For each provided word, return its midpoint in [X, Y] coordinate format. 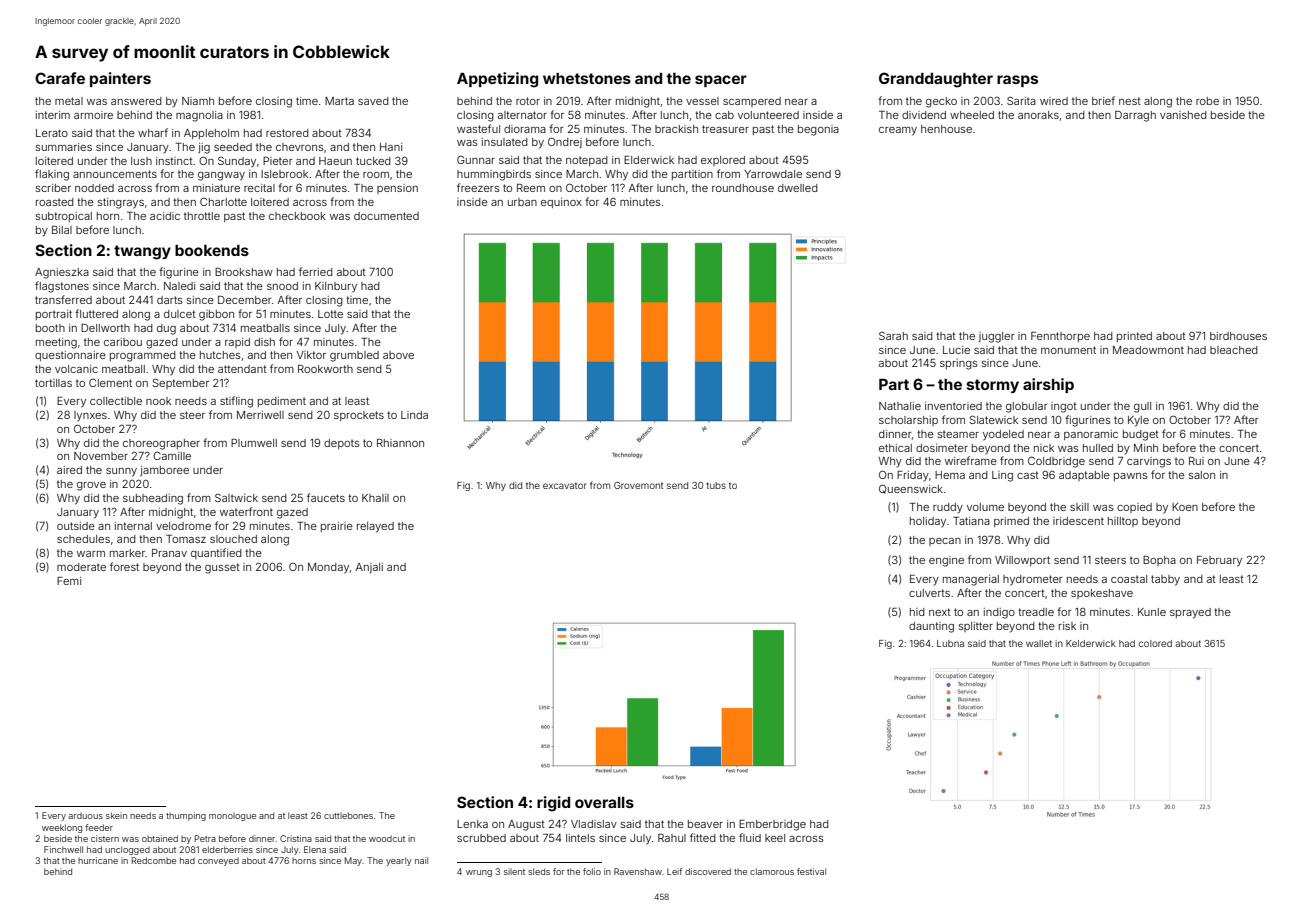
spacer [721, 81]
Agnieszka [62, 273]
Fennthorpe [1060, 337]
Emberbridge [772, 825]
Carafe [60, 78]
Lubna [950, 643]
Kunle [1152, 612]
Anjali [369, 568]
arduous [85, 816]
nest [1130, 101]
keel [775, 838]
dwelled [798, 188]
